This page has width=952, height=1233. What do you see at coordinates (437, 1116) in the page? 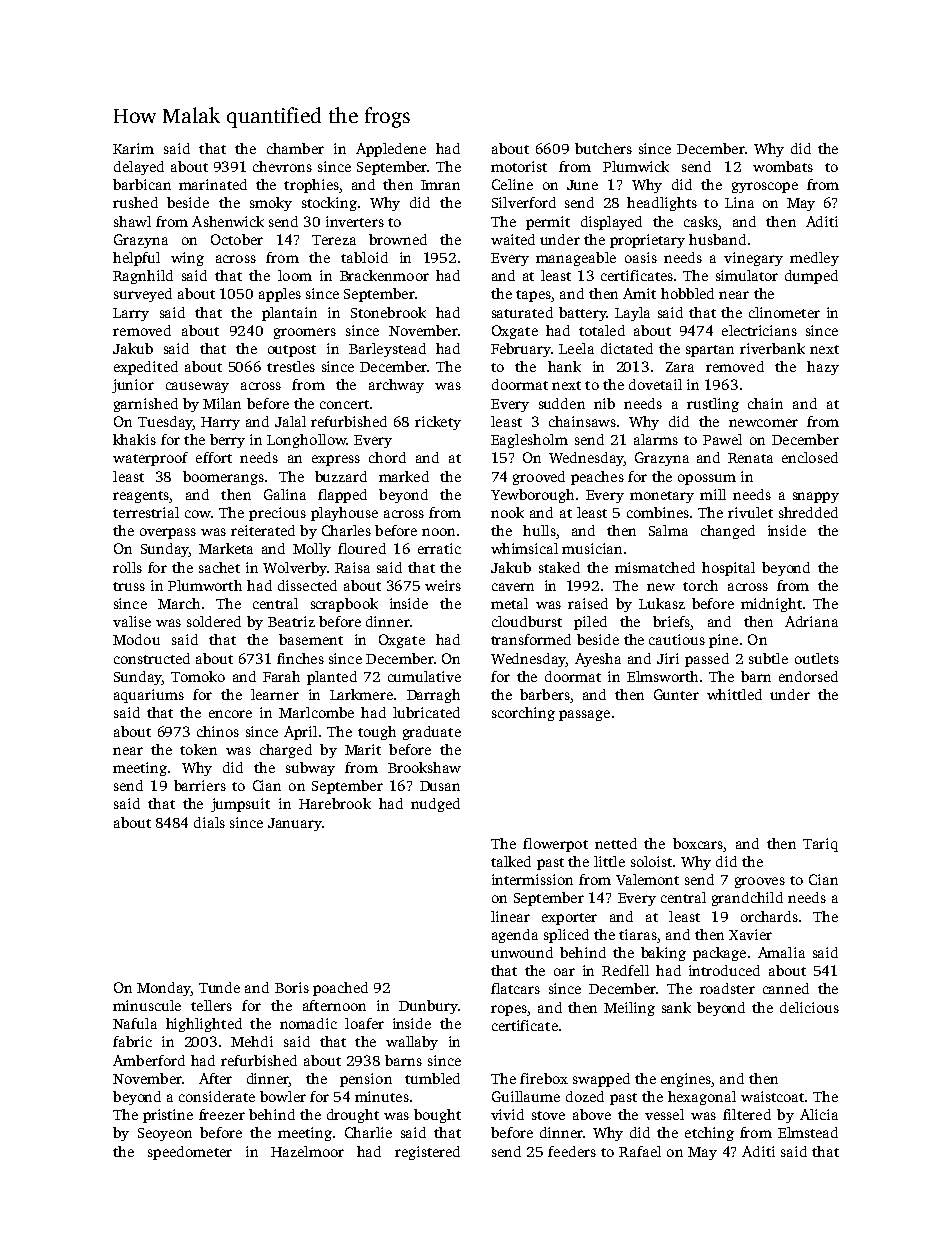
I see `bought` at bounding box center [437, 1116].
